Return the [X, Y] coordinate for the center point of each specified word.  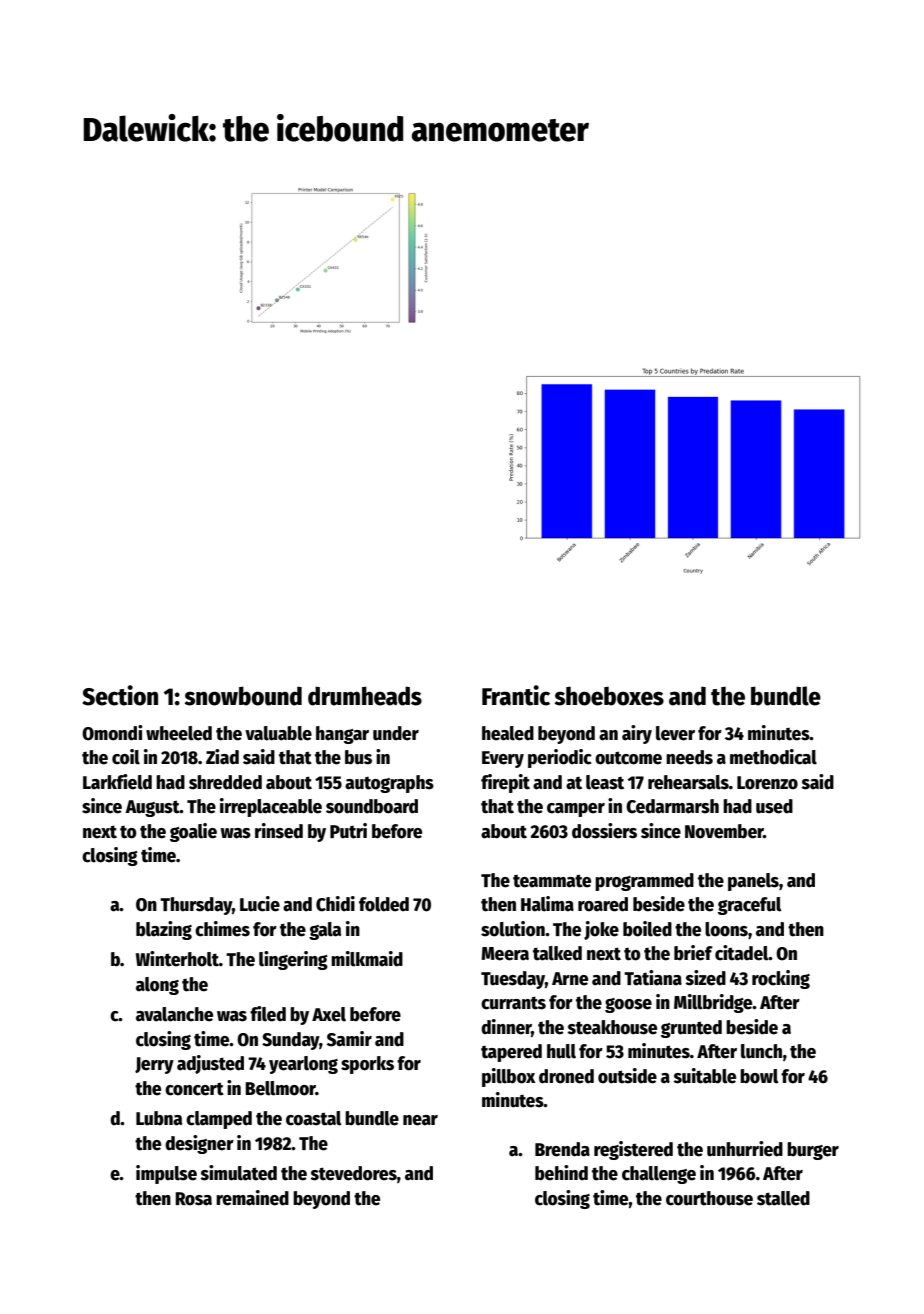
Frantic [516, 695]
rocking [781, 979]
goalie [193, 832]
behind [561, 1173]
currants [513, 1003]
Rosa [193, 1199]
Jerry [154, 1065]
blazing [164, 930]
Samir [349, 1039]
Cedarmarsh [672, 806]
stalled [783, 1198]
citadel [742, 953]
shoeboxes [609, 696]
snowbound [243, 696]
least [605, 782]
